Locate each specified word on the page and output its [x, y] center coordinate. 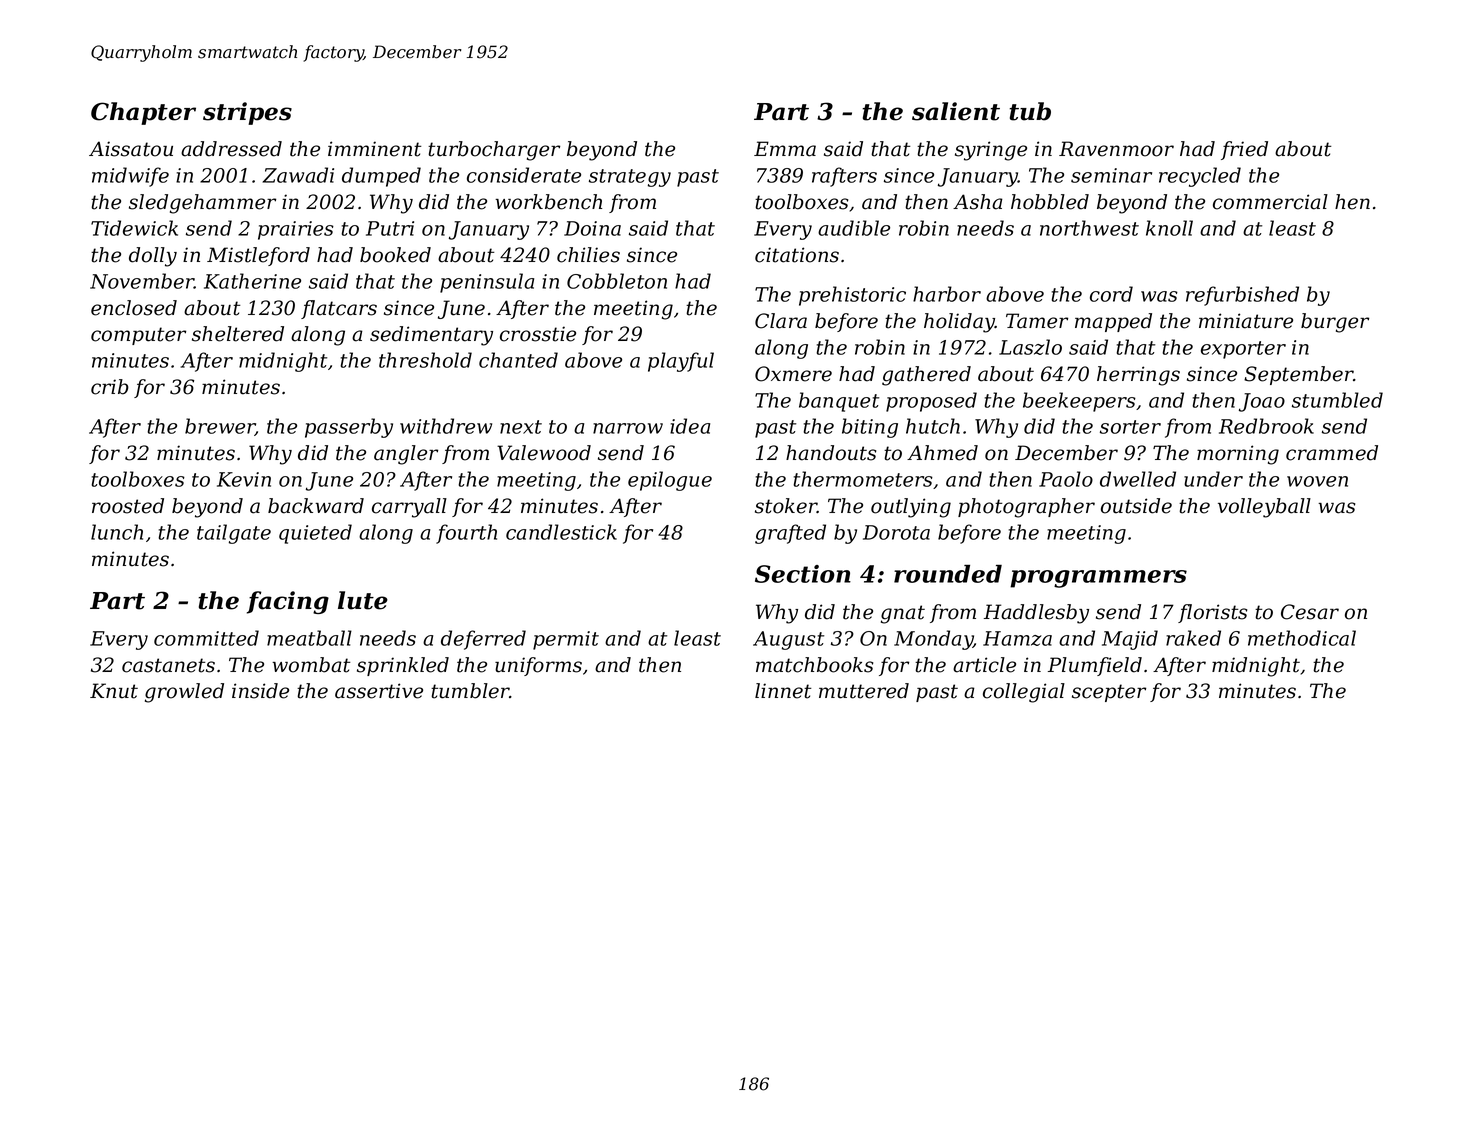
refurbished [1242, 296]
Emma [785, 149]
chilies [588, 255]
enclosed [134, 308]
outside [1136, 506]
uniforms [538, 666]
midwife [130, 177]
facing [288, 602]
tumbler [470, 691]
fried [1244, 150]
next [521, 427]
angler [406, 455]
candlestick [561, 532]
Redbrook [1266, 426]
